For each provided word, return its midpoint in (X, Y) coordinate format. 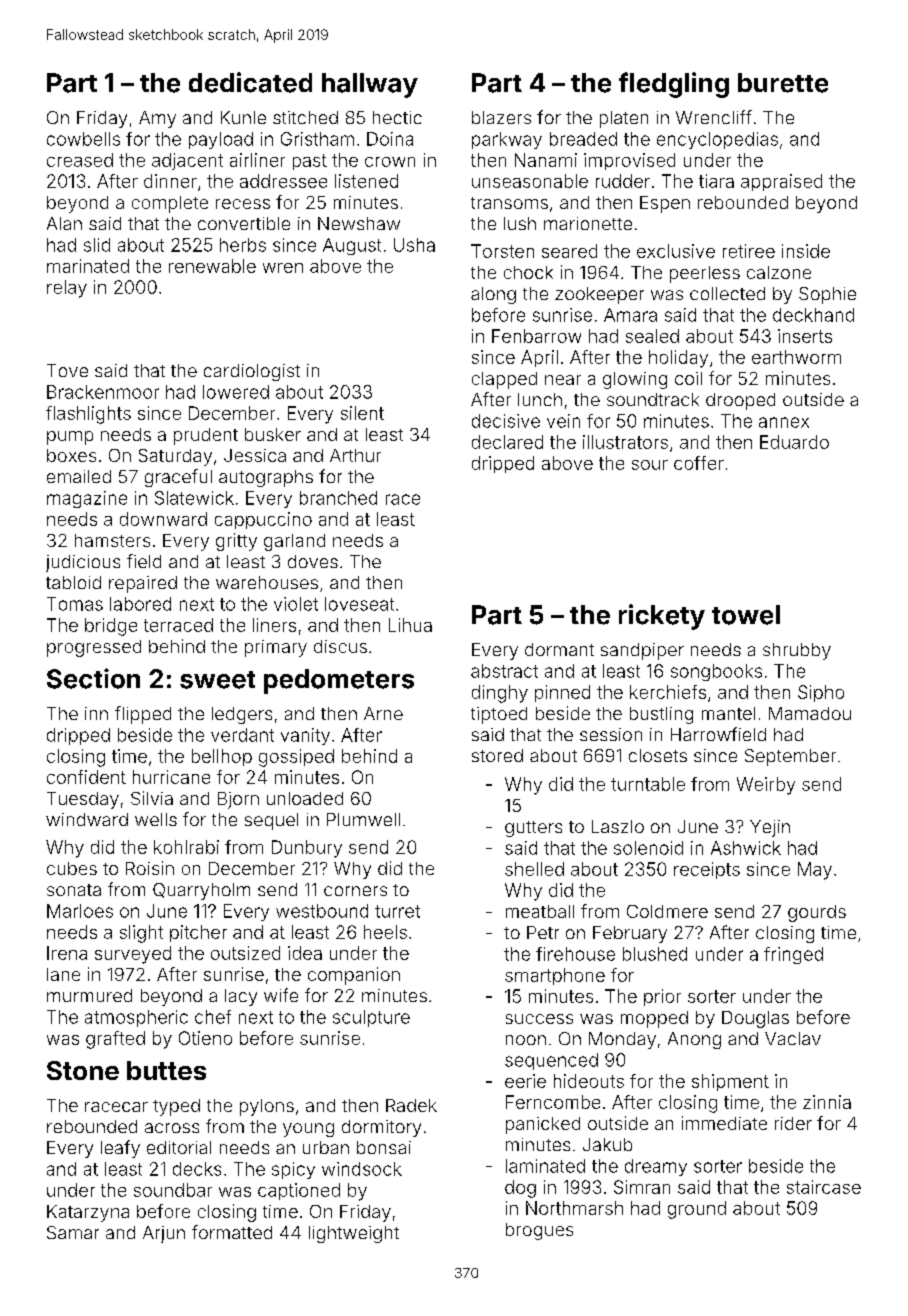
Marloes (80, 911)
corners (355, 891)
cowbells (83, 139)
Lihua (410, 625)
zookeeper (599, 295)
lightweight (354, 1234)
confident (86, 777)
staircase (824, 1187)
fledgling (674, 85)
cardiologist (252, 372)
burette (783, 83)
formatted (232, 1232)
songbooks (716, 672)
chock (528, 272)
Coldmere (667, 911)
